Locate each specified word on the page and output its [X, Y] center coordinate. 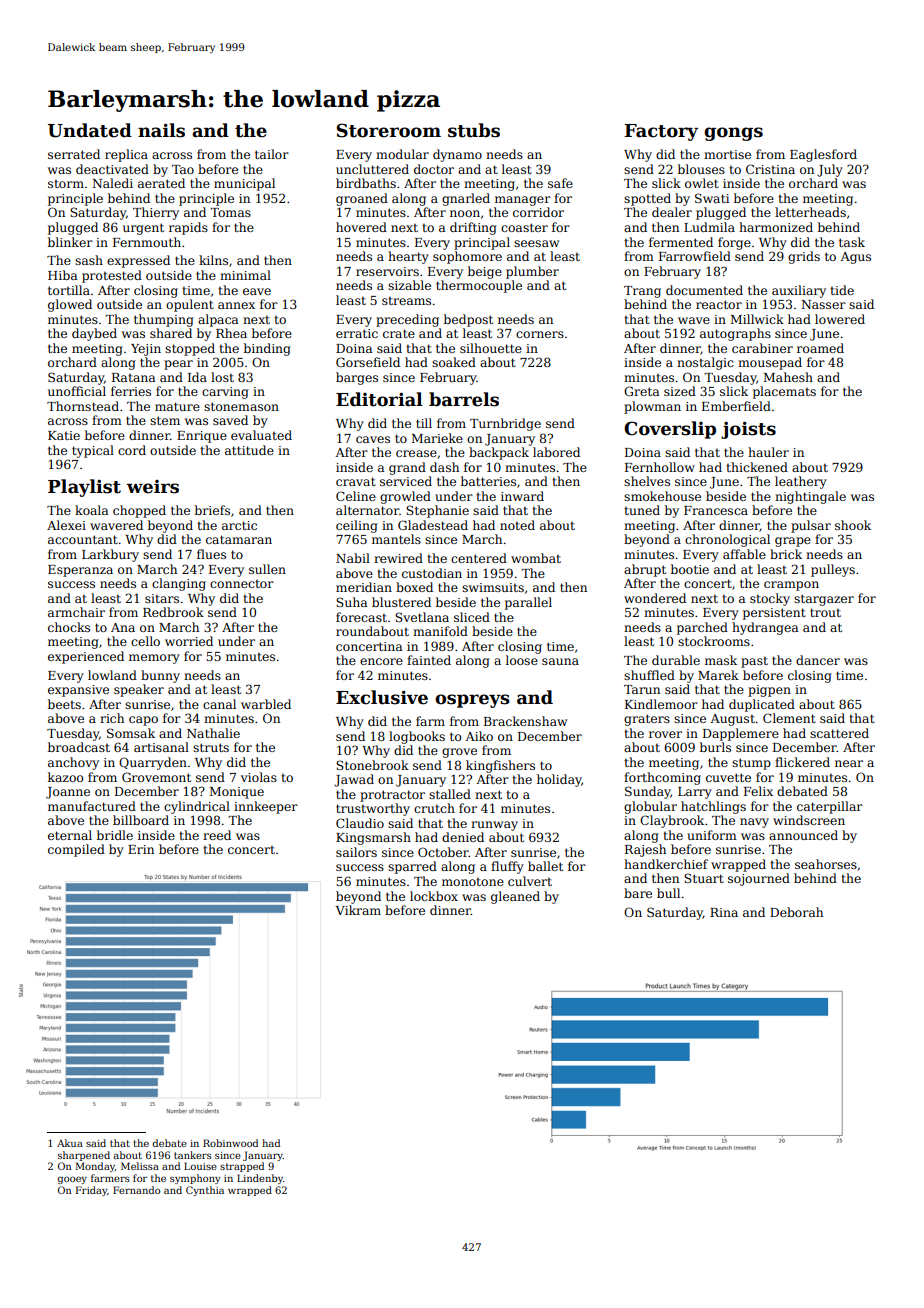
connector [242, 584]
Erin [141, 849]
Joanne [68, 793]
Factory [661, 132]
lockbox [434, 896]
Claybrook [672, 821]
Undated [90, 130]
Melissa [140, 1166]
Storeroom [389, 130]
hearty [408, 257]
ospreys [472, 701]
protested [112, 276]
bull [668, 893]
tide [842, 290]
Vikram [358, 910]
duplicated [762, 705]
